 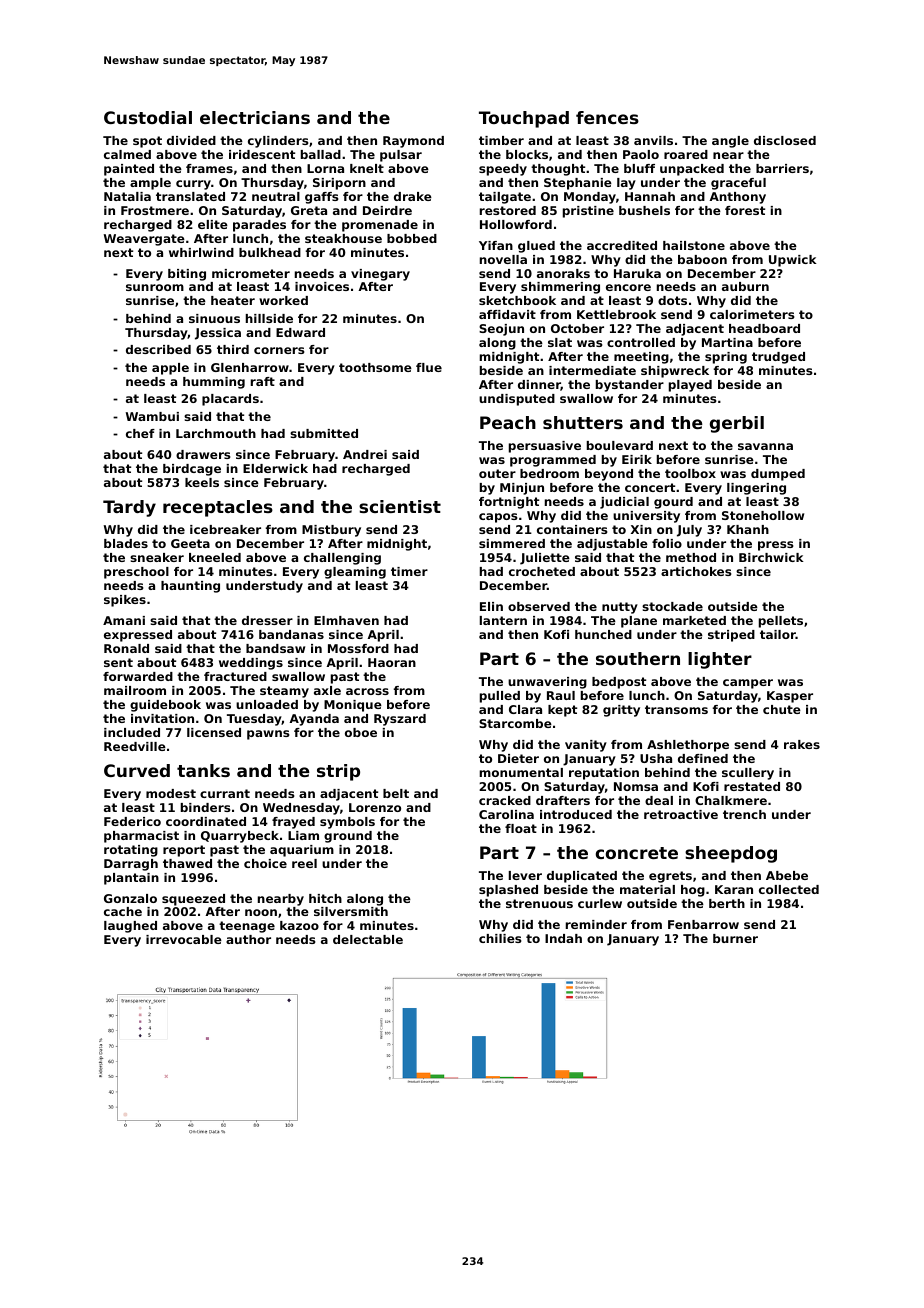 I want to click on cache, so click(x=123, y=911).
